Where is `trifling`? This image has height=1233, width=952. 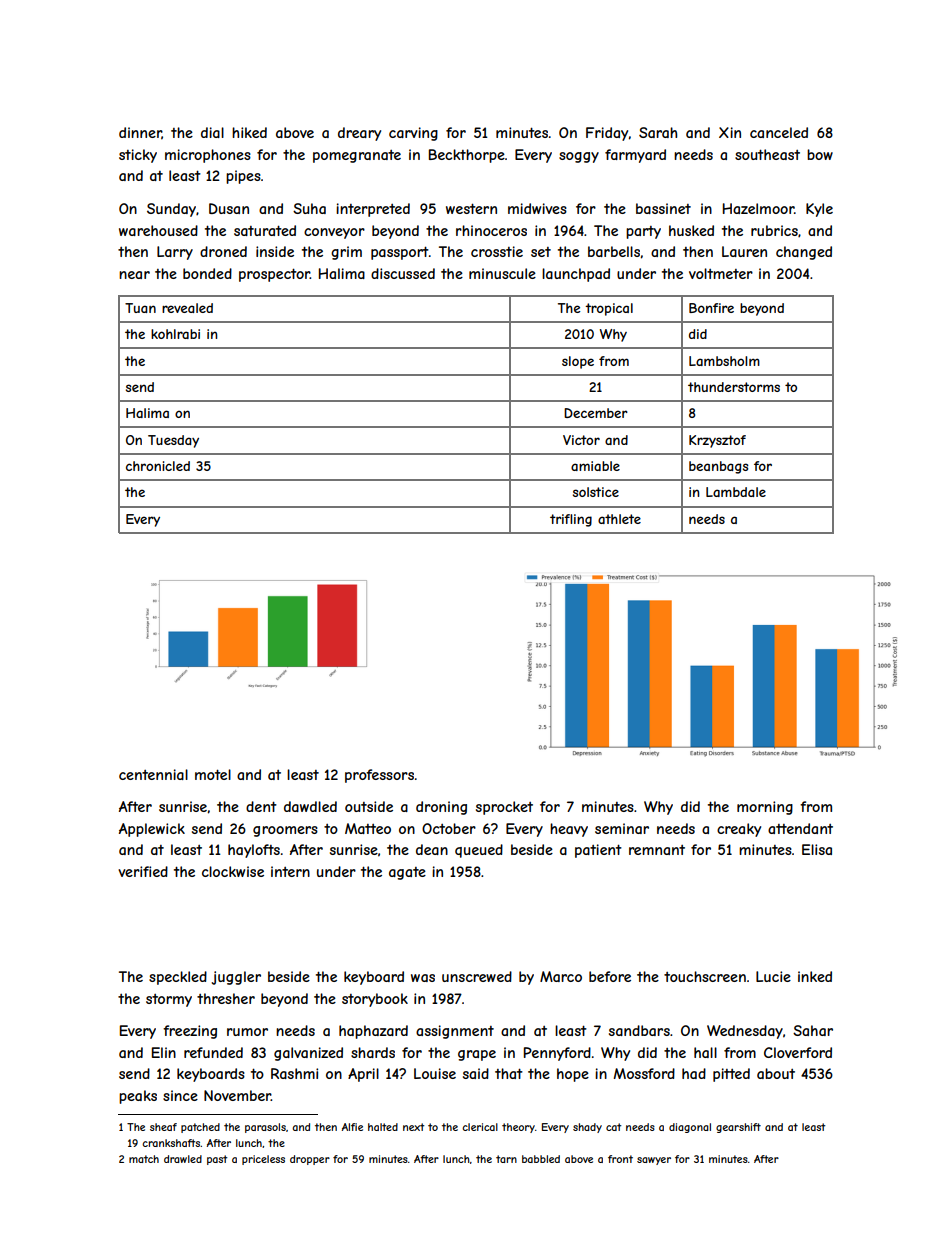 trifling is located at coordinates (571, 520).
